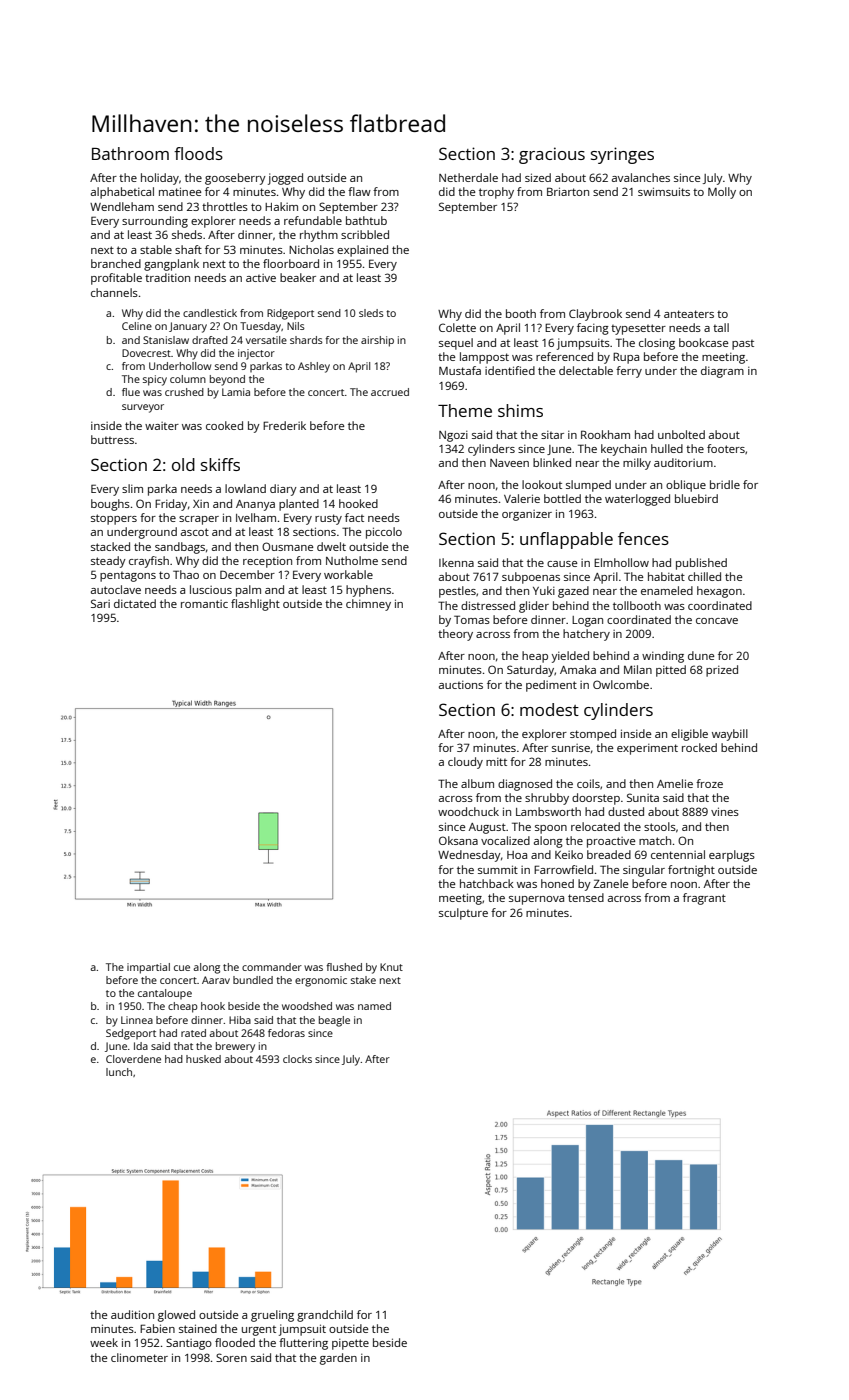  What do you see at coordinates (552, 155) in the page?
I see `gracious` at bounding box center [552, 155].
